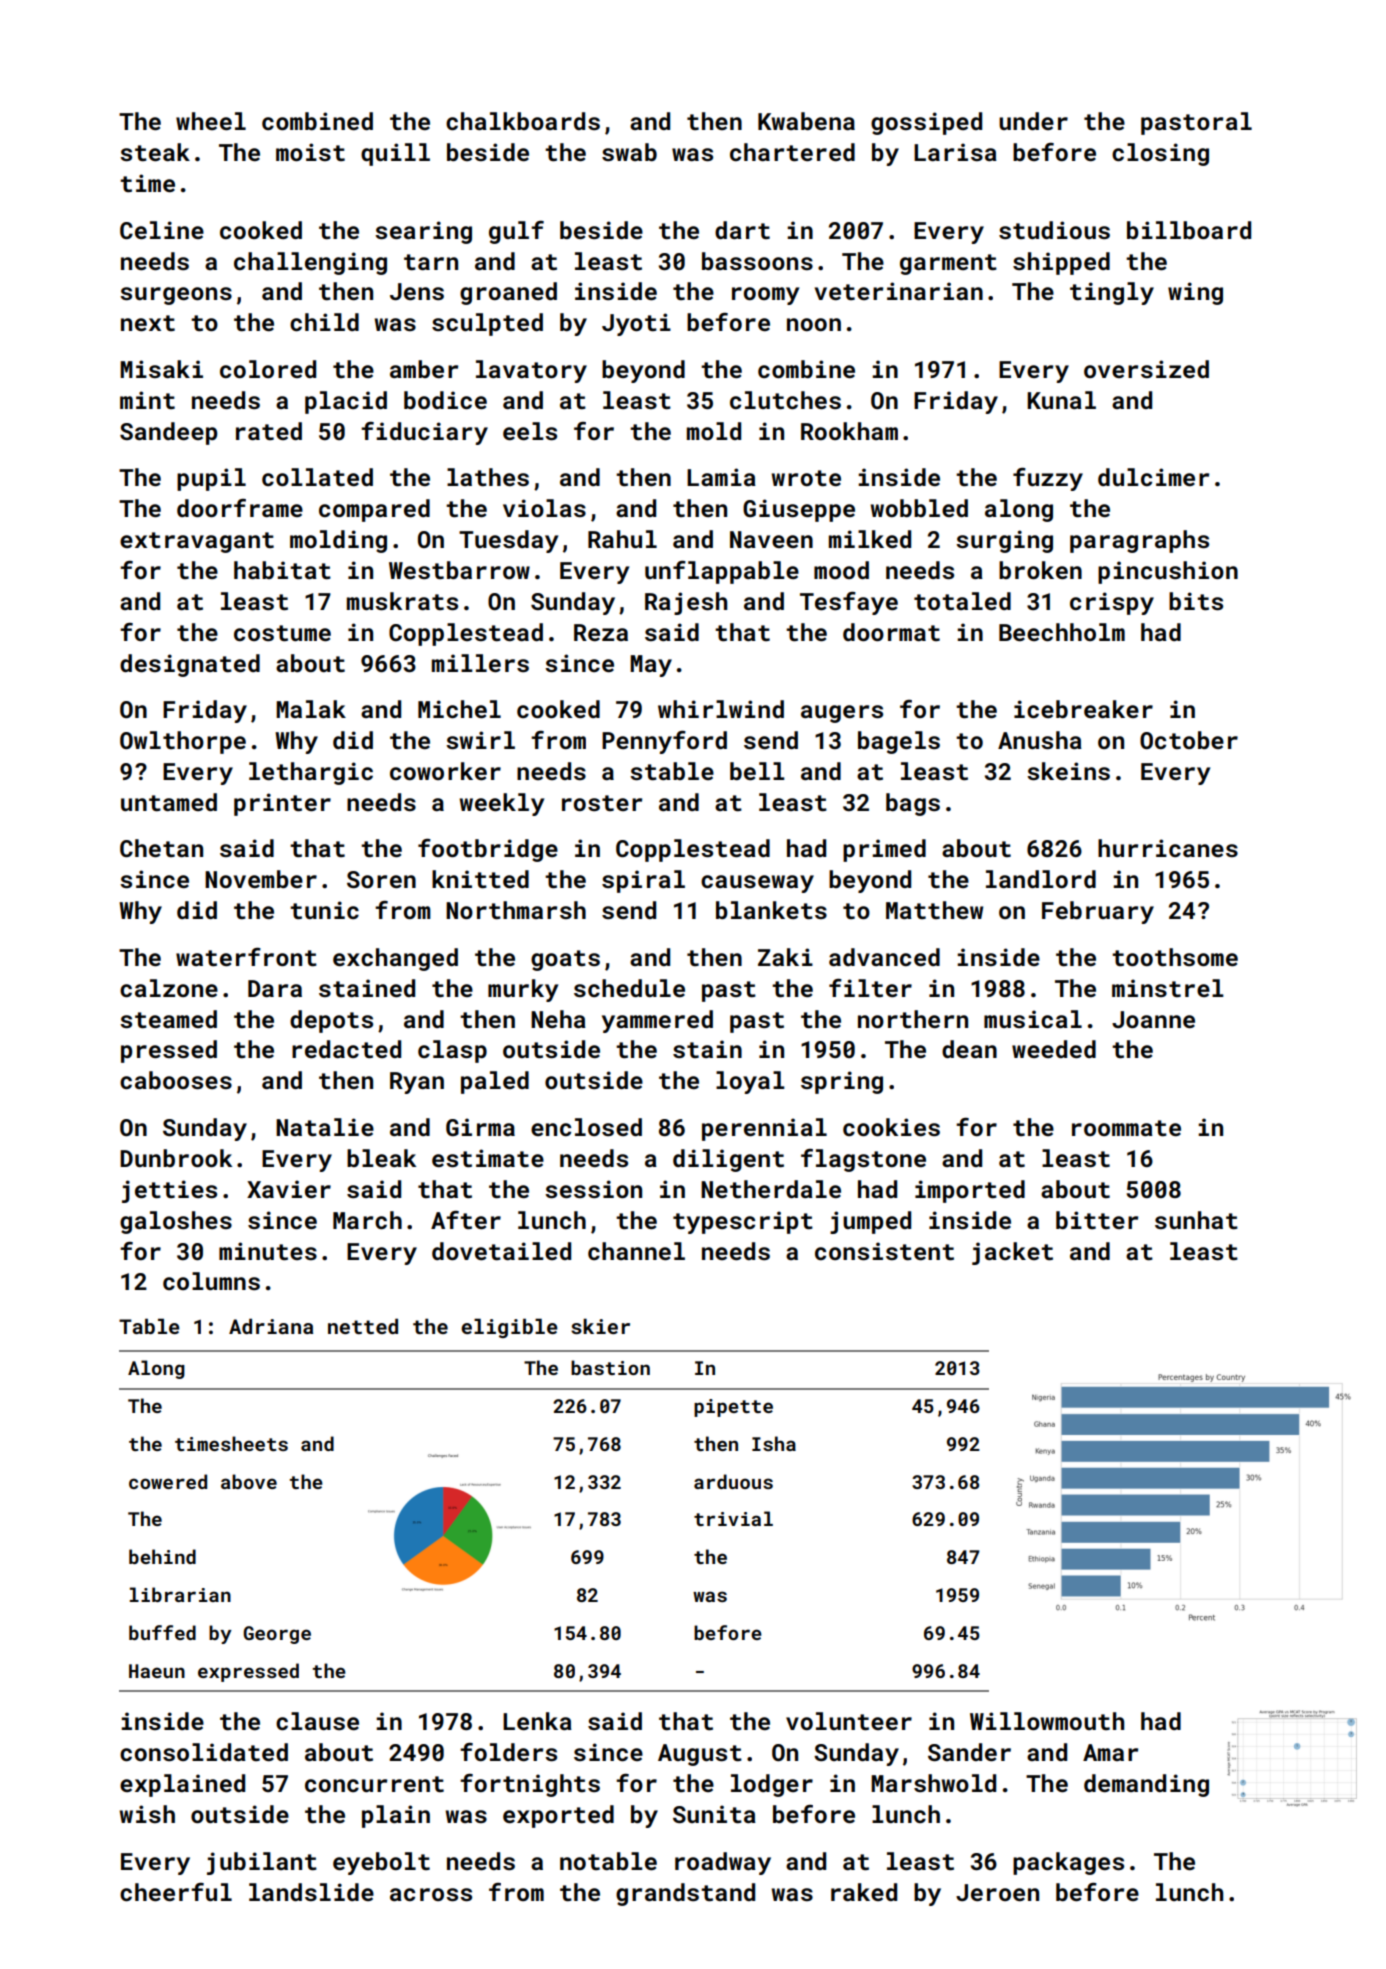 This screenshot has height=1969, width=1386. What do you see at coordinates (317, 1721) in the screenshot?
I see `clause` at bounding box center [317, 1721].
